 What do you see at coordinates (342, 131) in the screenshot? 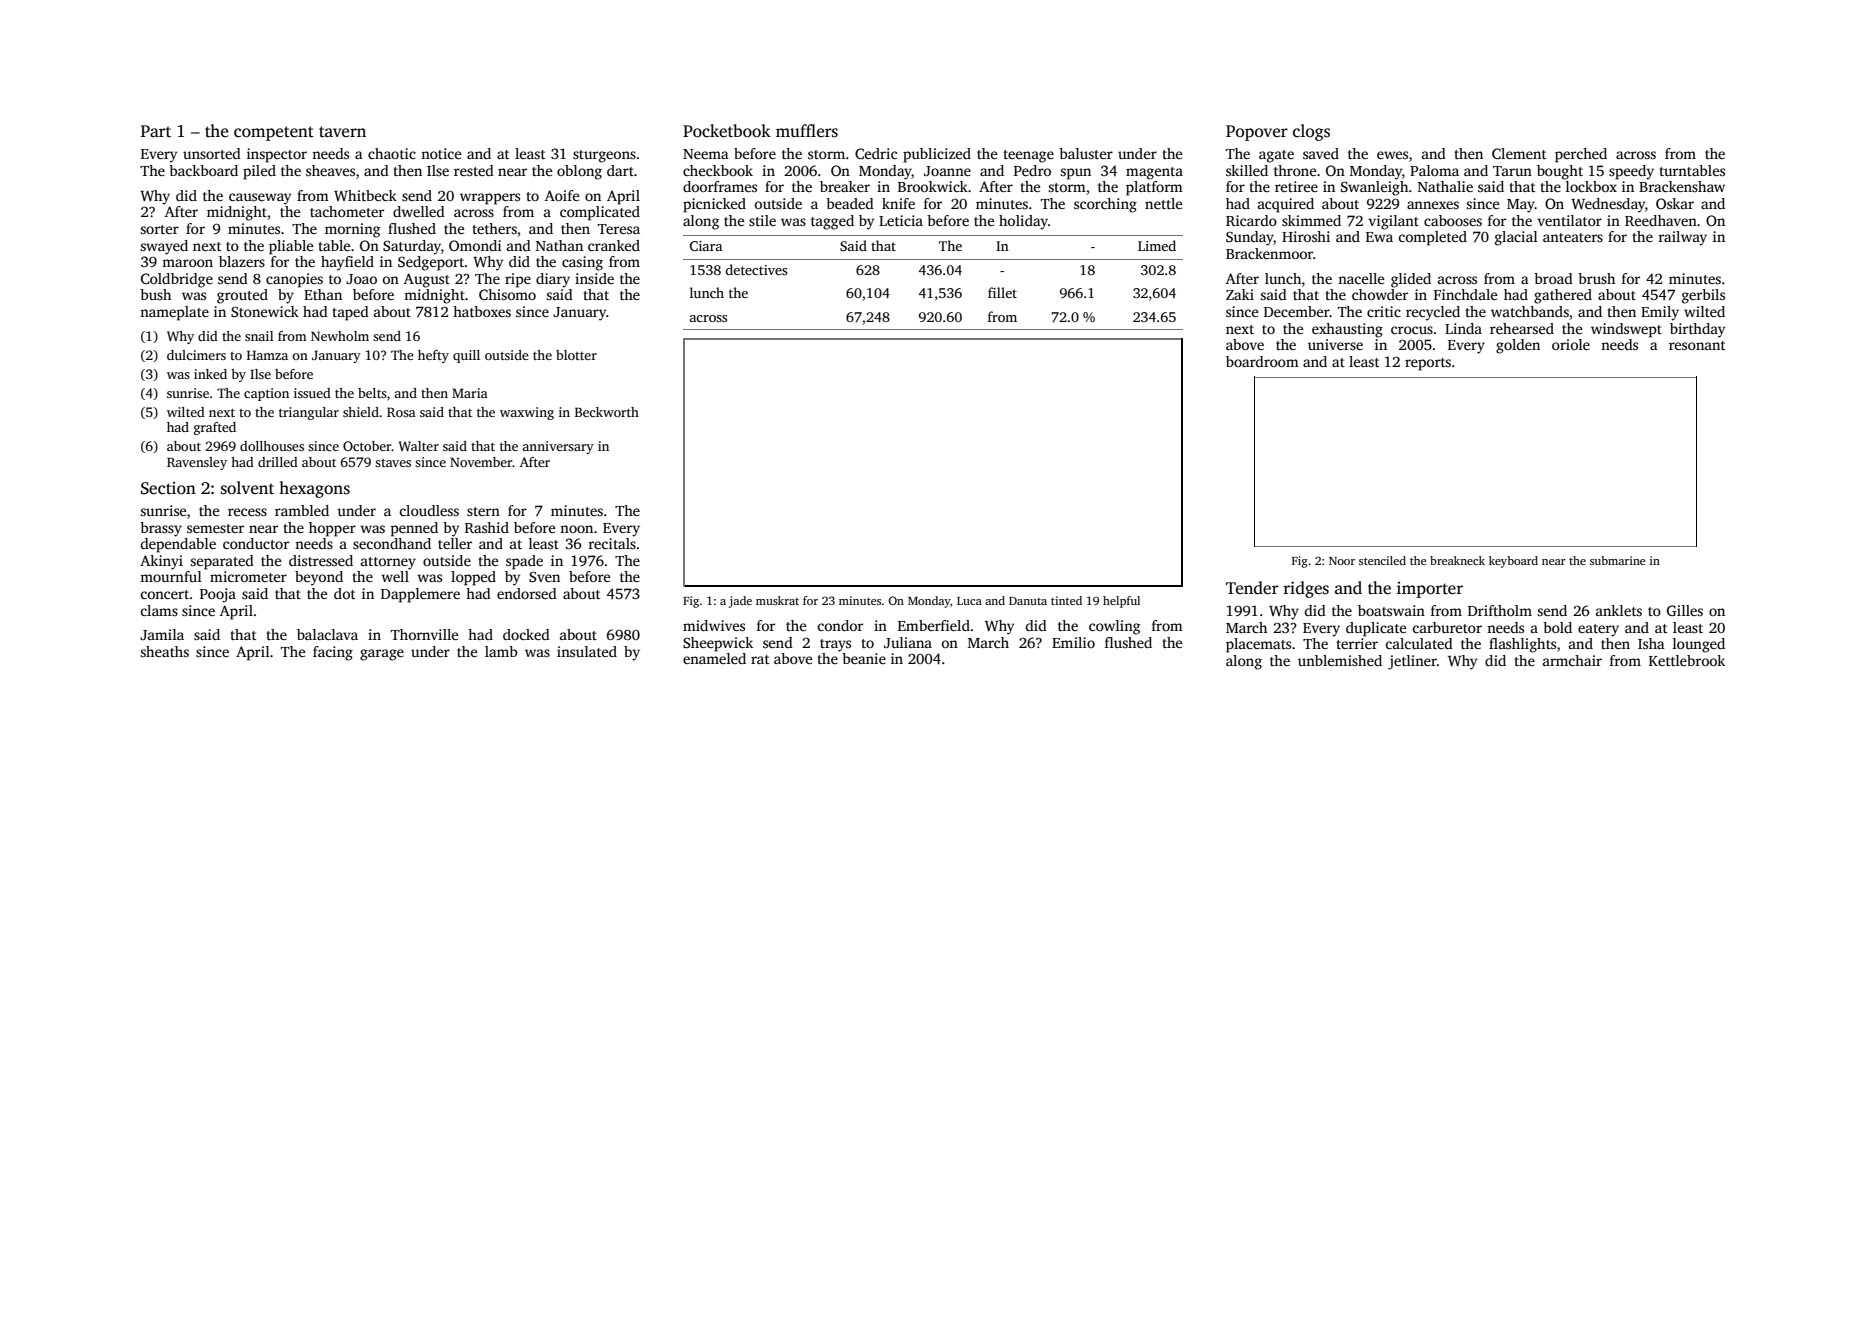
I see `tavern` at bounding box center [342, 131].
